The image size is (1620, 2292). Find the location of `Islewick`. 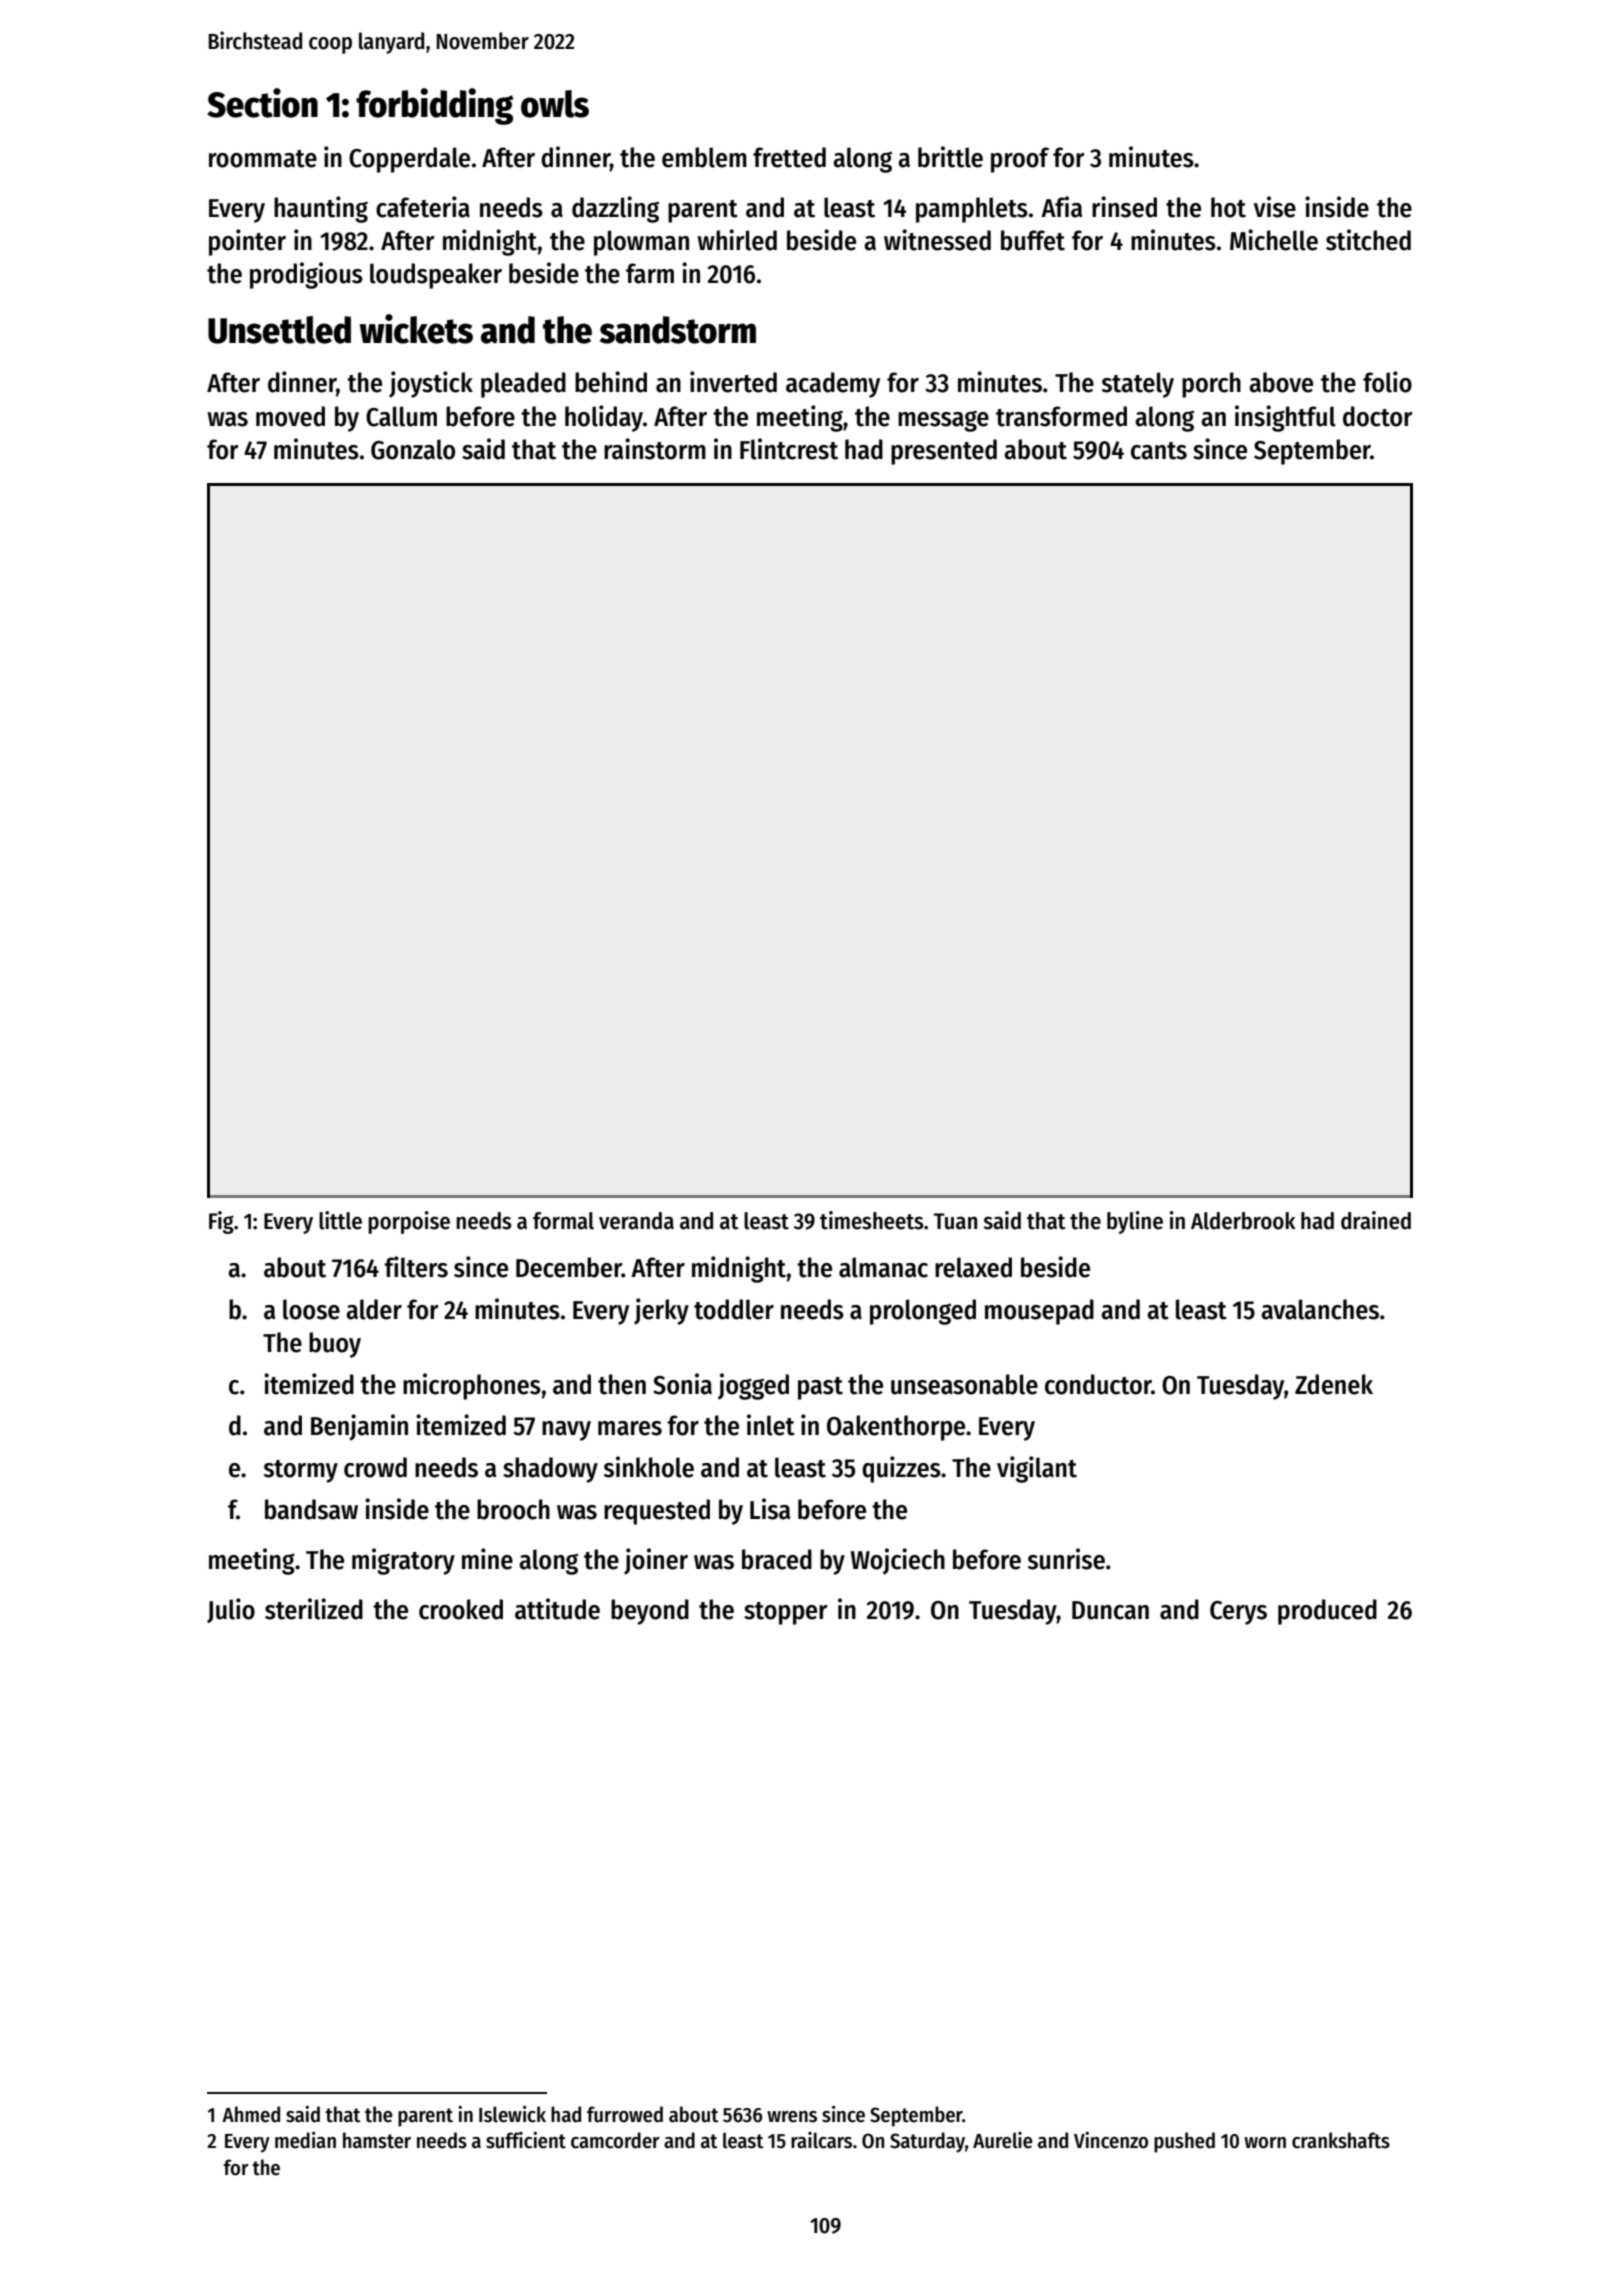

Islewick is located at coordinates (512, 2114).
